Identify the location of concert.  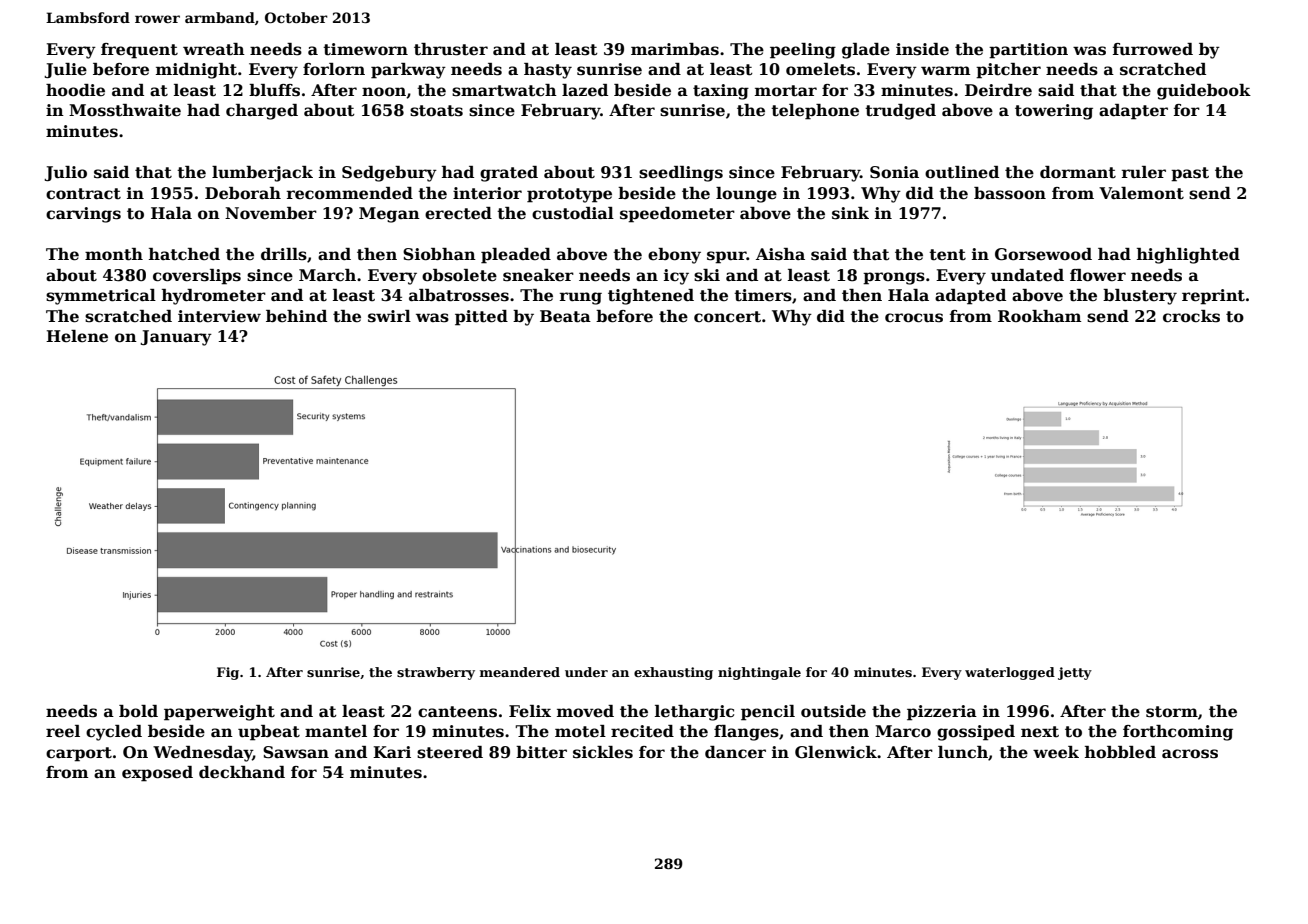
(727, 317).
